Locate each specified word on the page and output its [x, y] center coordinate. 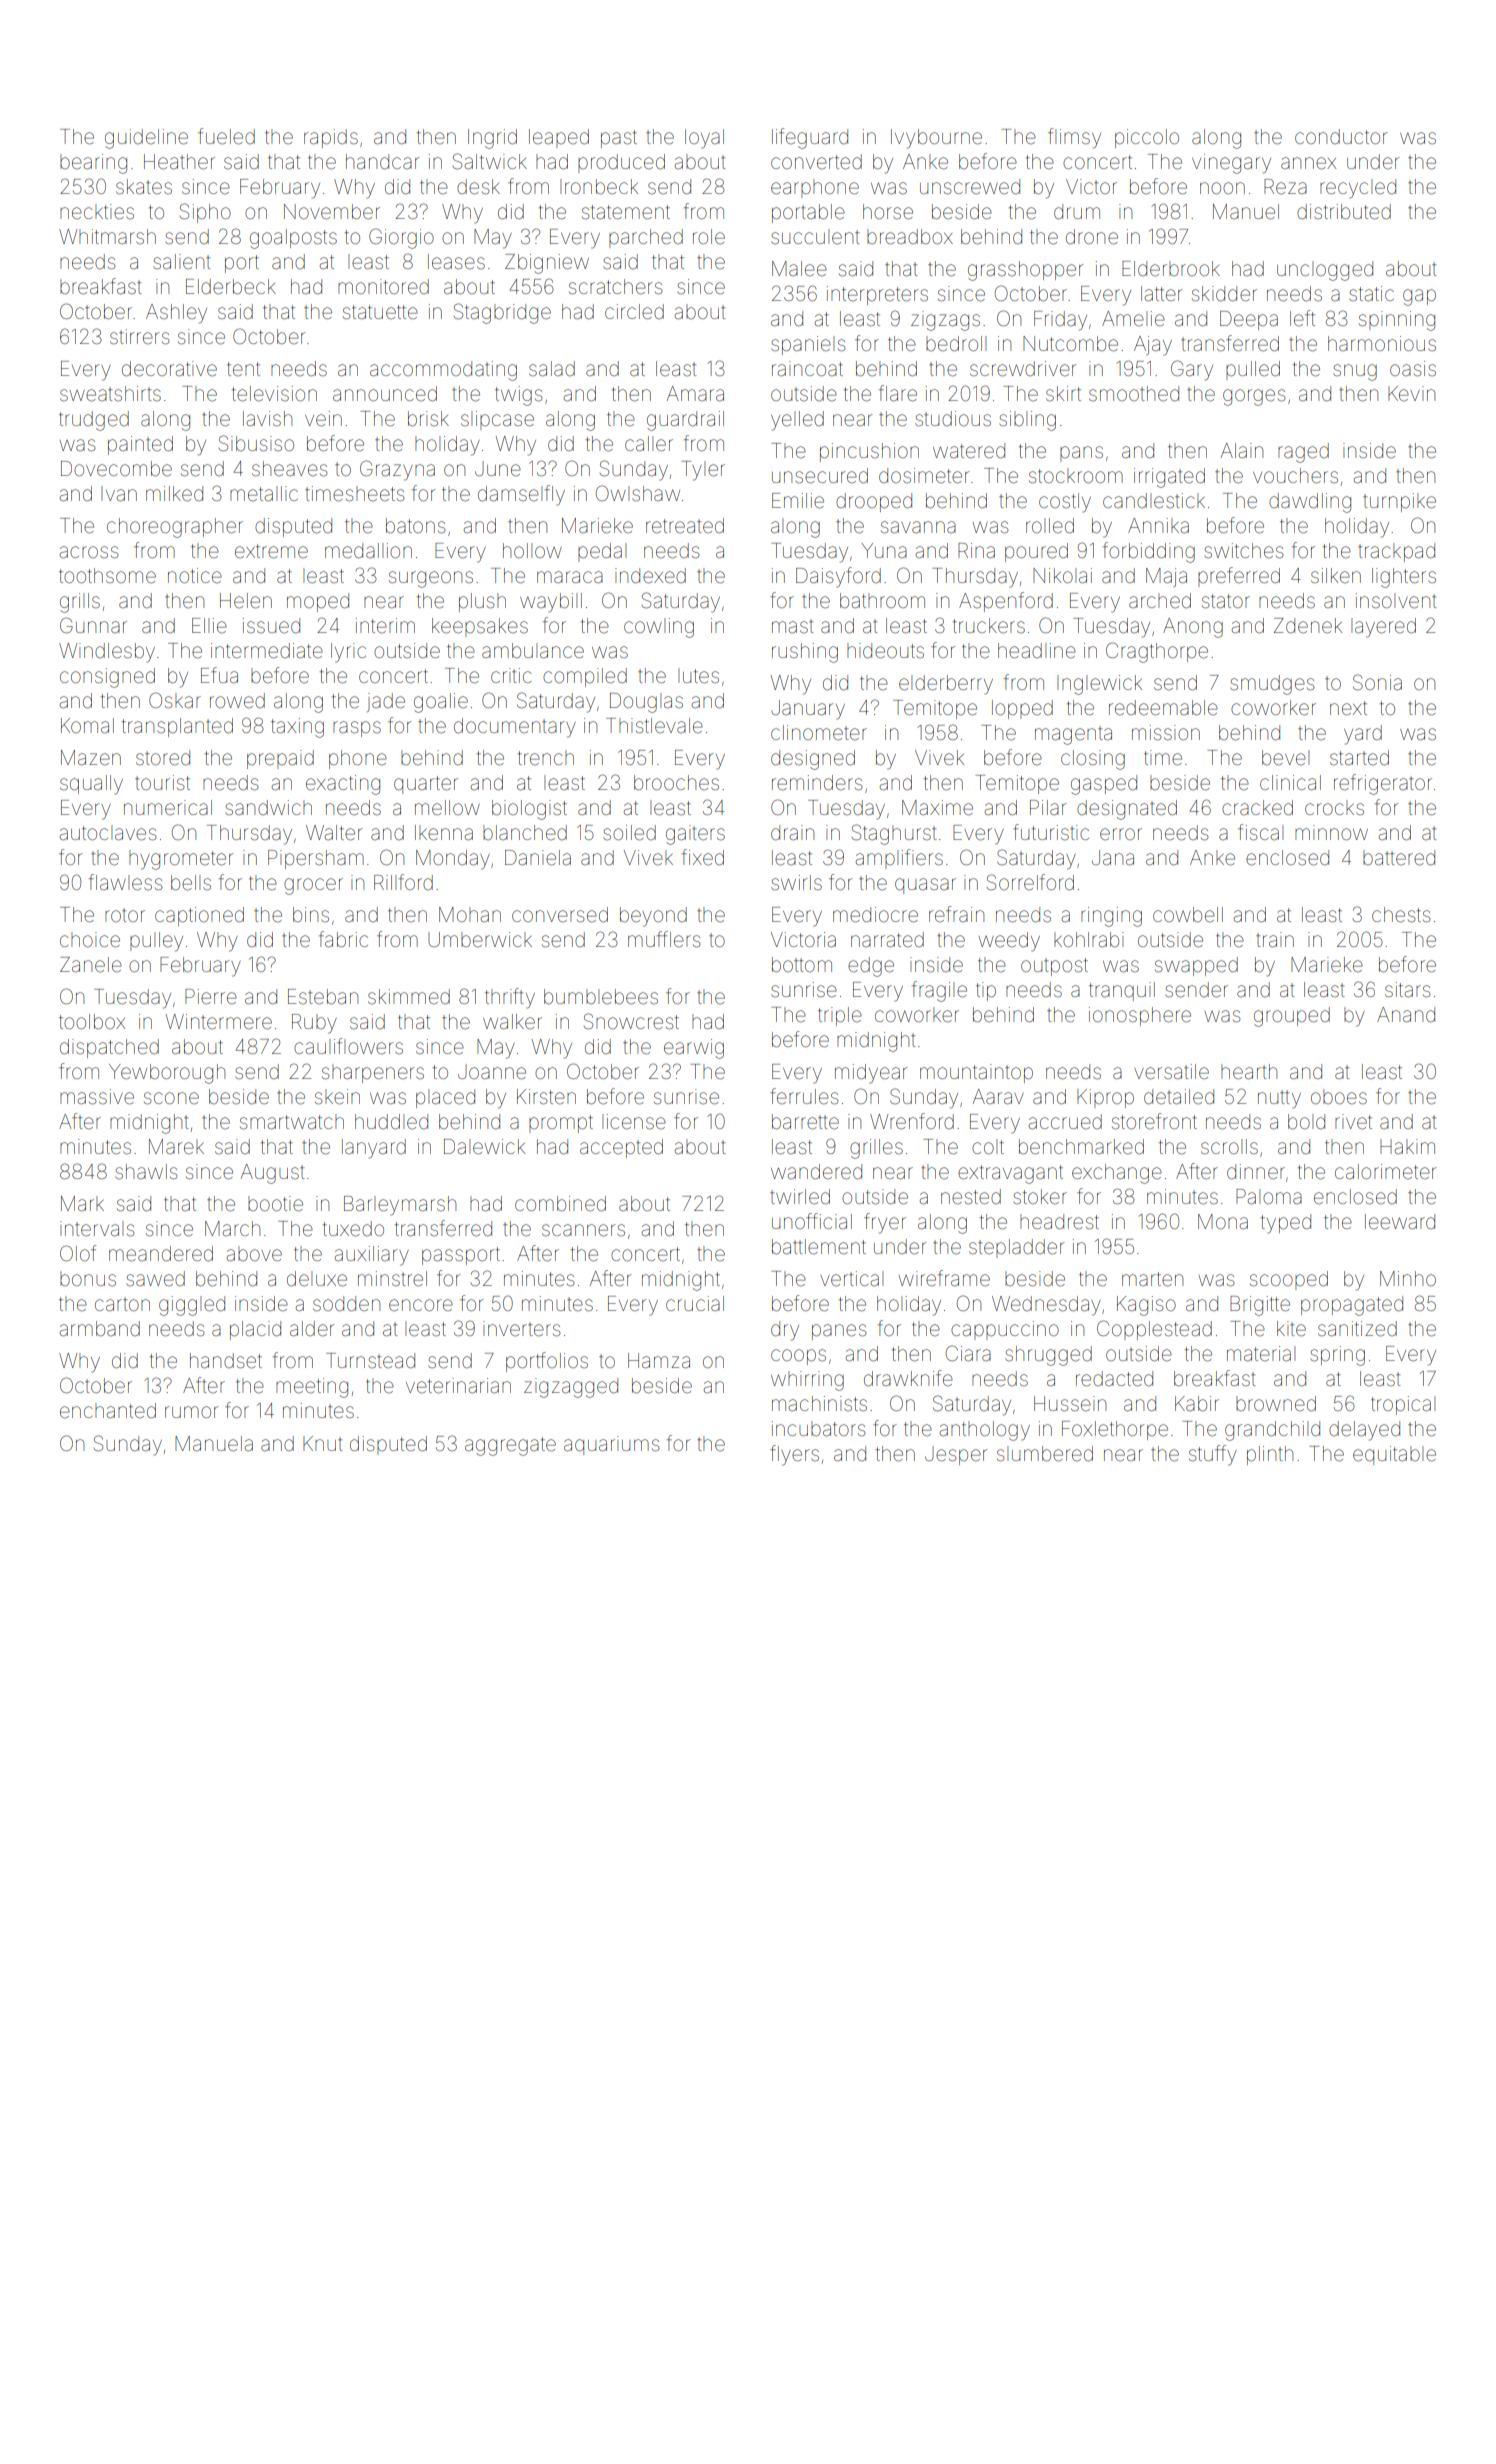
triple [840, 1016]
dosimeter [924, 476]
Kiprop [1105, 1098]
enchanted [108, 1410]
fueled [226, 136]
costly [1065, 503]
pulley [156, 942]
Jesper [956, 1455]
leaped [559, 138]
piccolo [1147, 138]
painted [140, 445]
